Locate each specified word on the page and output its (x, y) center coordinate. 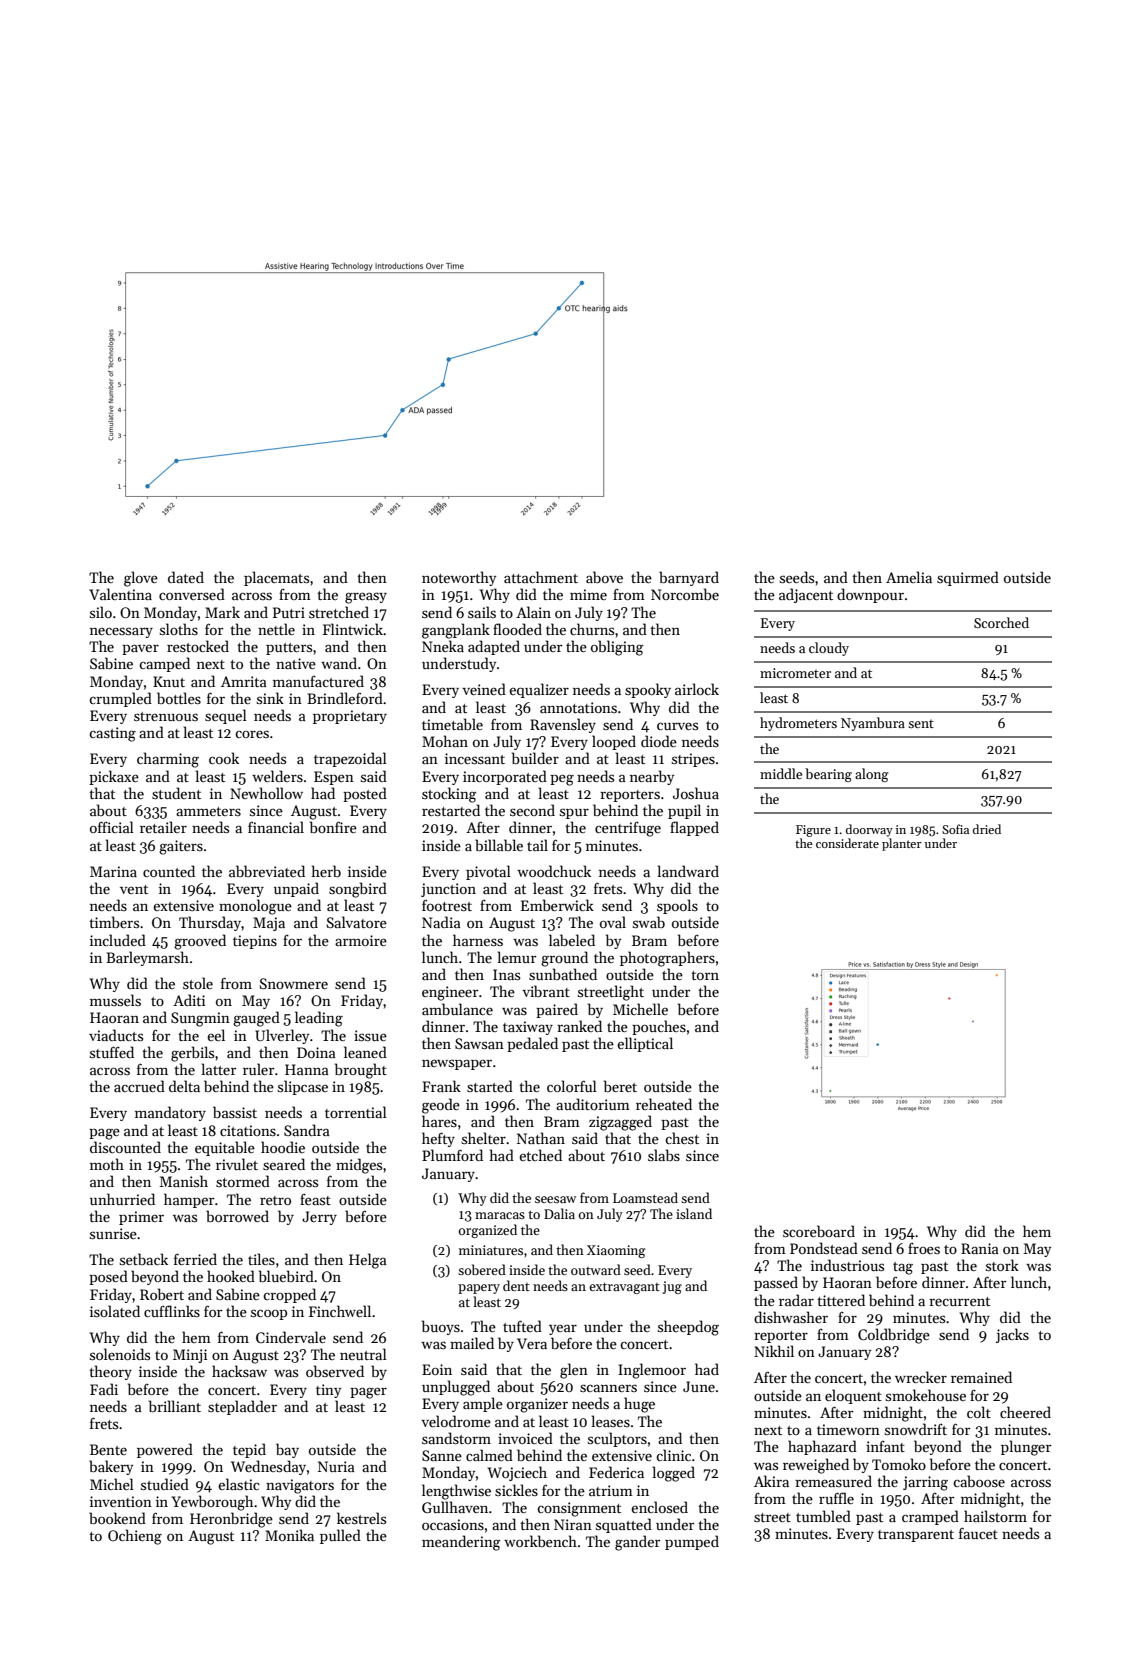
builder (535, 758)
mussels (115, 1000)
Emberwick (557, 905)
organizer (537, 1405)
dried (987, 829)
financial (276, 827)
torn (705, 975)
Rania (980, 1248)
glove (141, 579)
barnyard (689, 578)
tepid (249, 1450)
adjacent (806, 595)
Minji (190, 1356)
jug (672, 1287)
